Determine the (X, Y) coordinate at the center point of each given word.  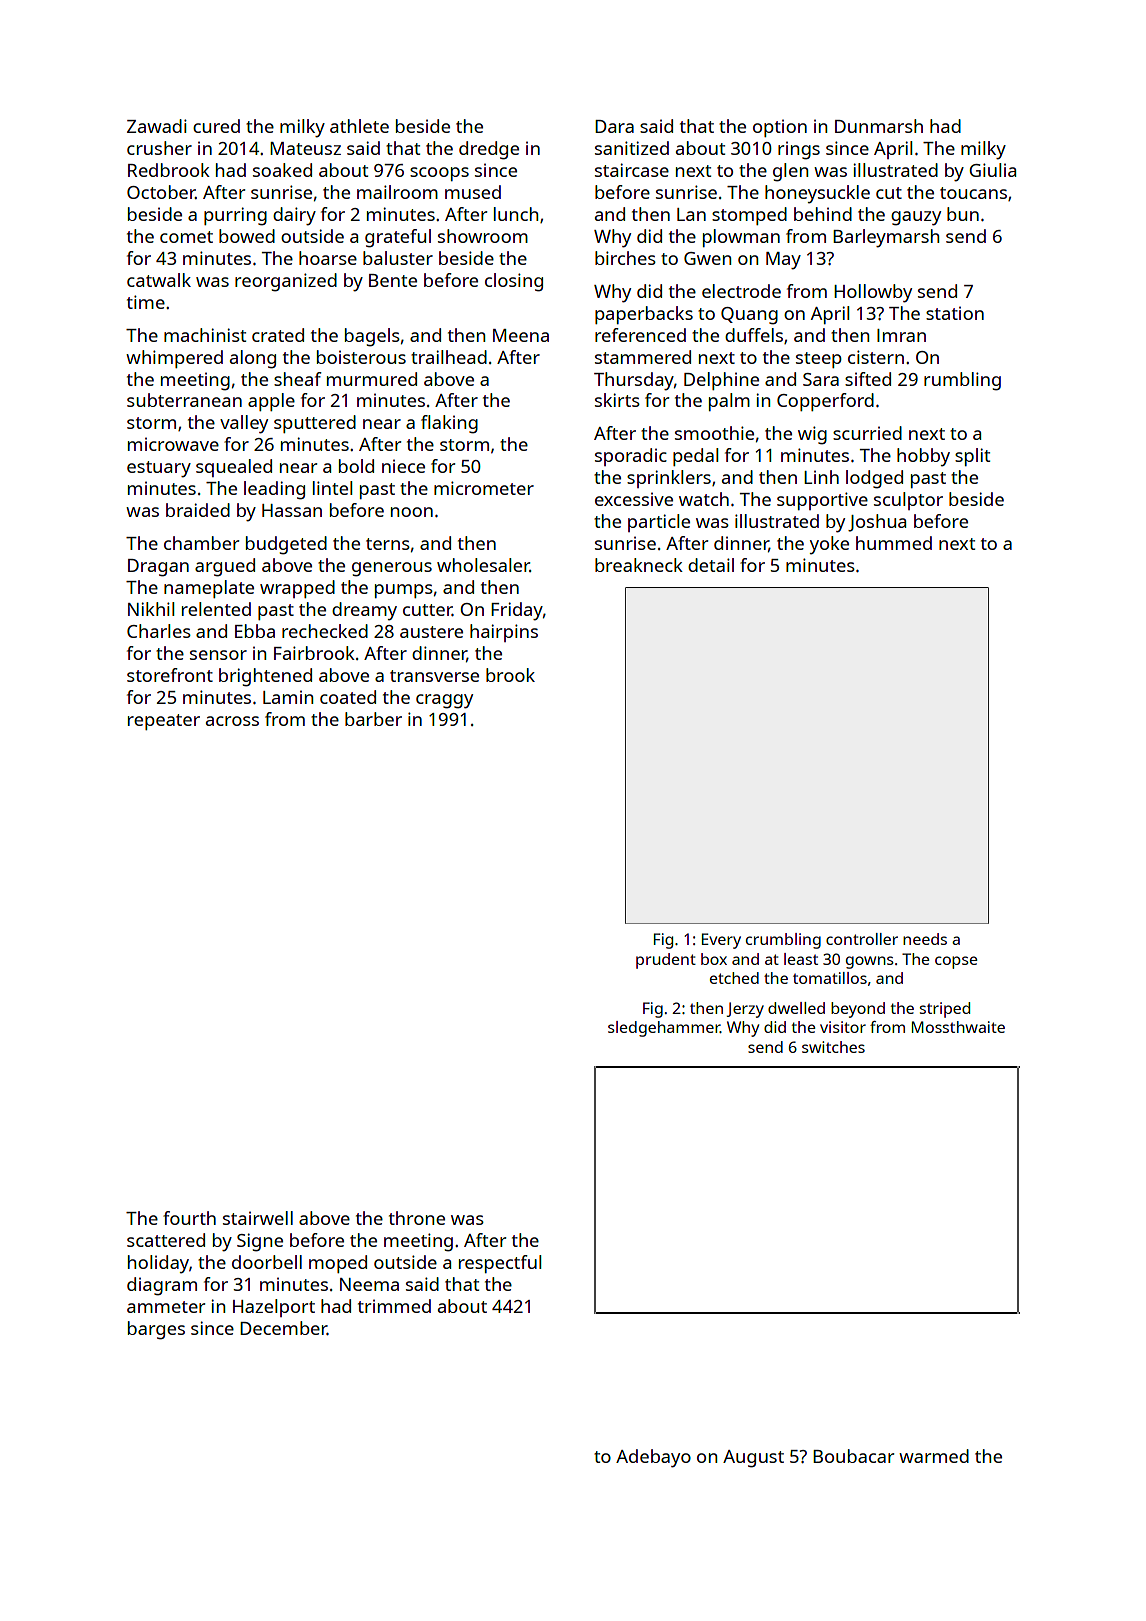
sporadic (631, 457)
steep (819, 360)
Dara (614, 126)
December (283, 1328)
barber (373, 719)
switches (833, 1047)
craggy (444, 701)
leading (274, 490)
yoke (829, 545)
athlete (359, 126)
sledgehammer (664, 1029)
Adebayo (653, 1458)
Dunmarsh (879, 126)
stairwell (258, 1218)
